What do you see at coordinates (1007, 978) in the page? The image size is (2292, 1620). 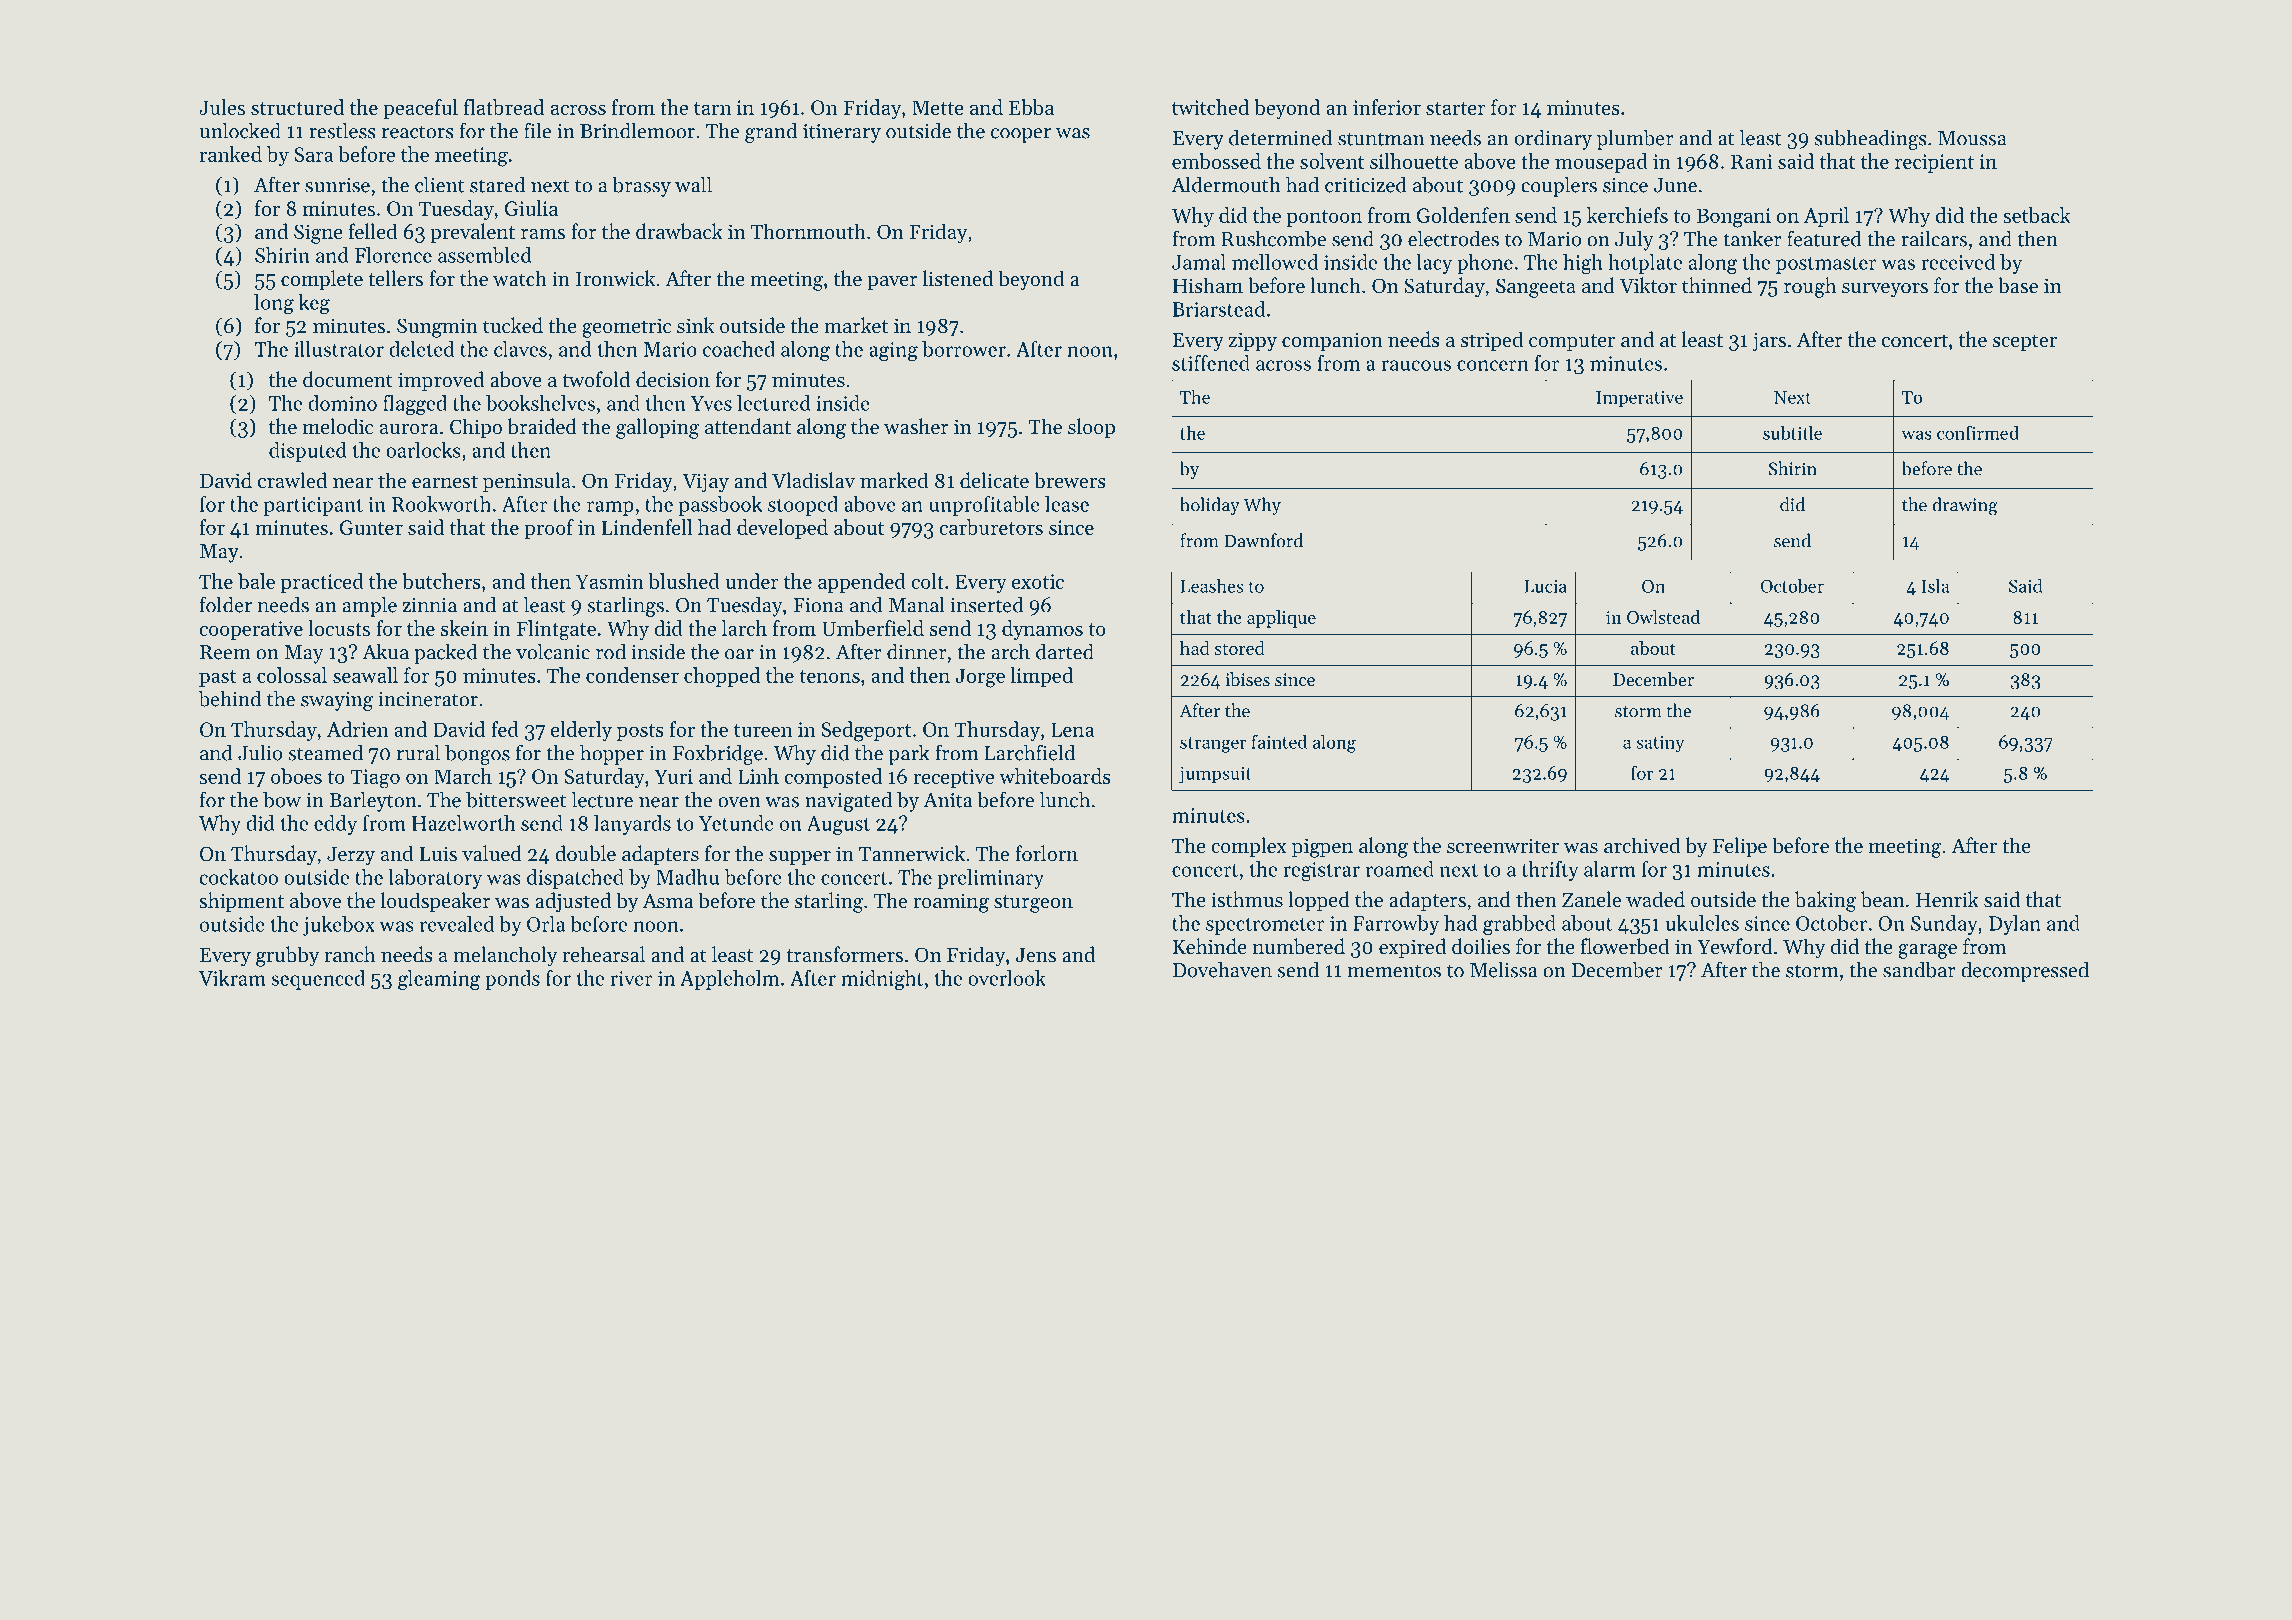 I see `overlook` at bounding box center [1007, 978].
